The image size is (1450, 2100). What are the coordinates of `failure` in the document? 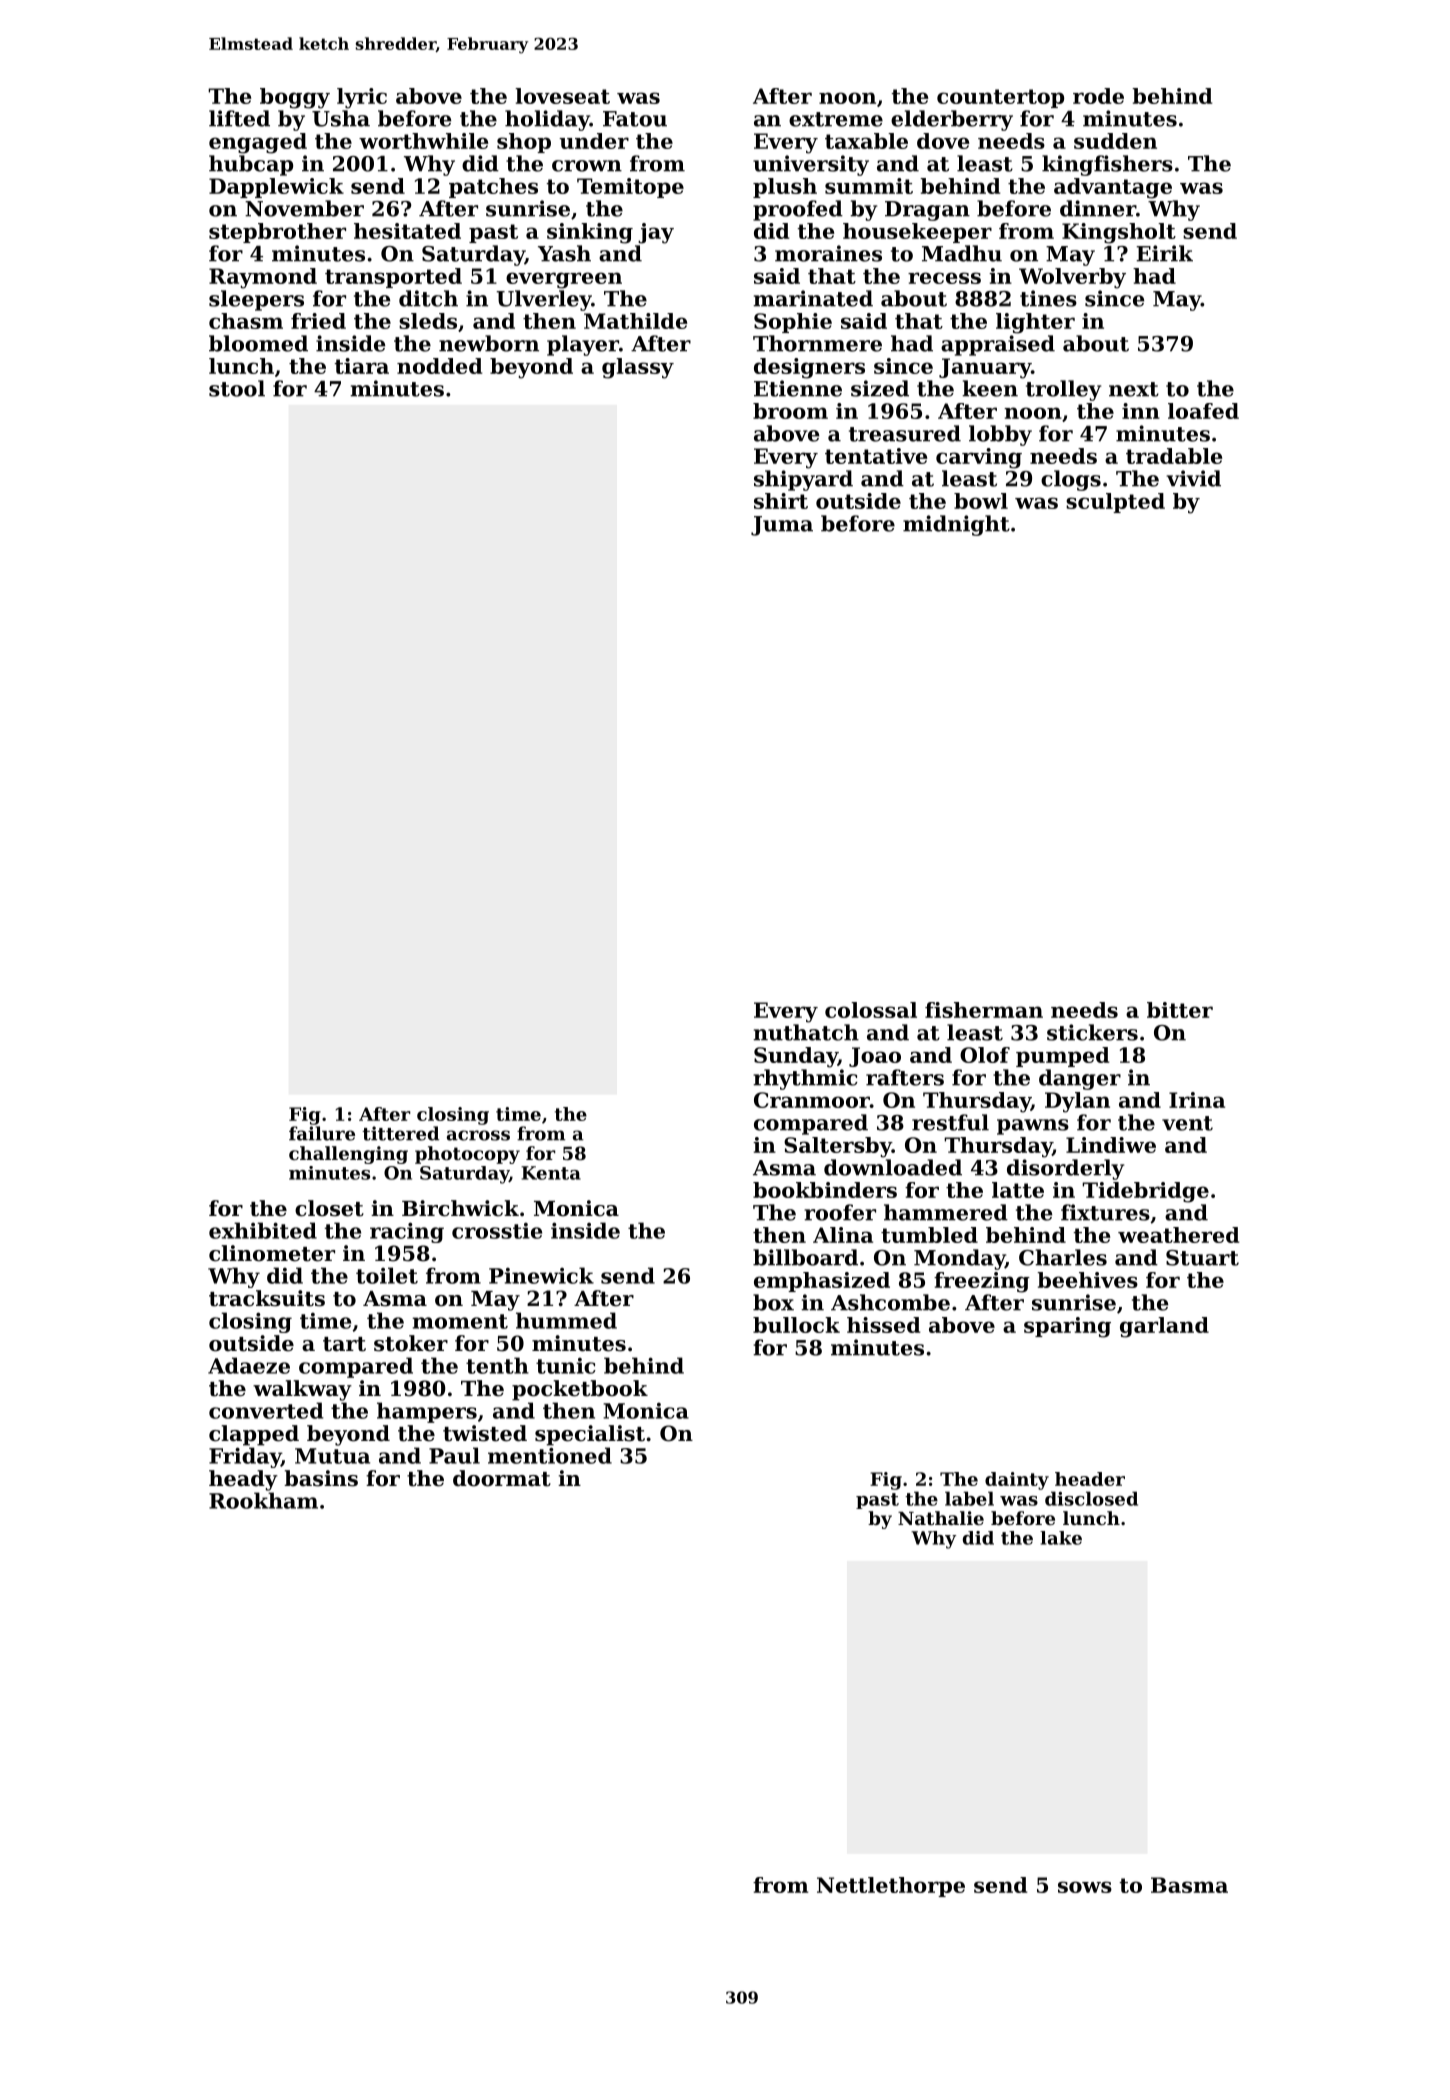 It's located at (322, 1133).
